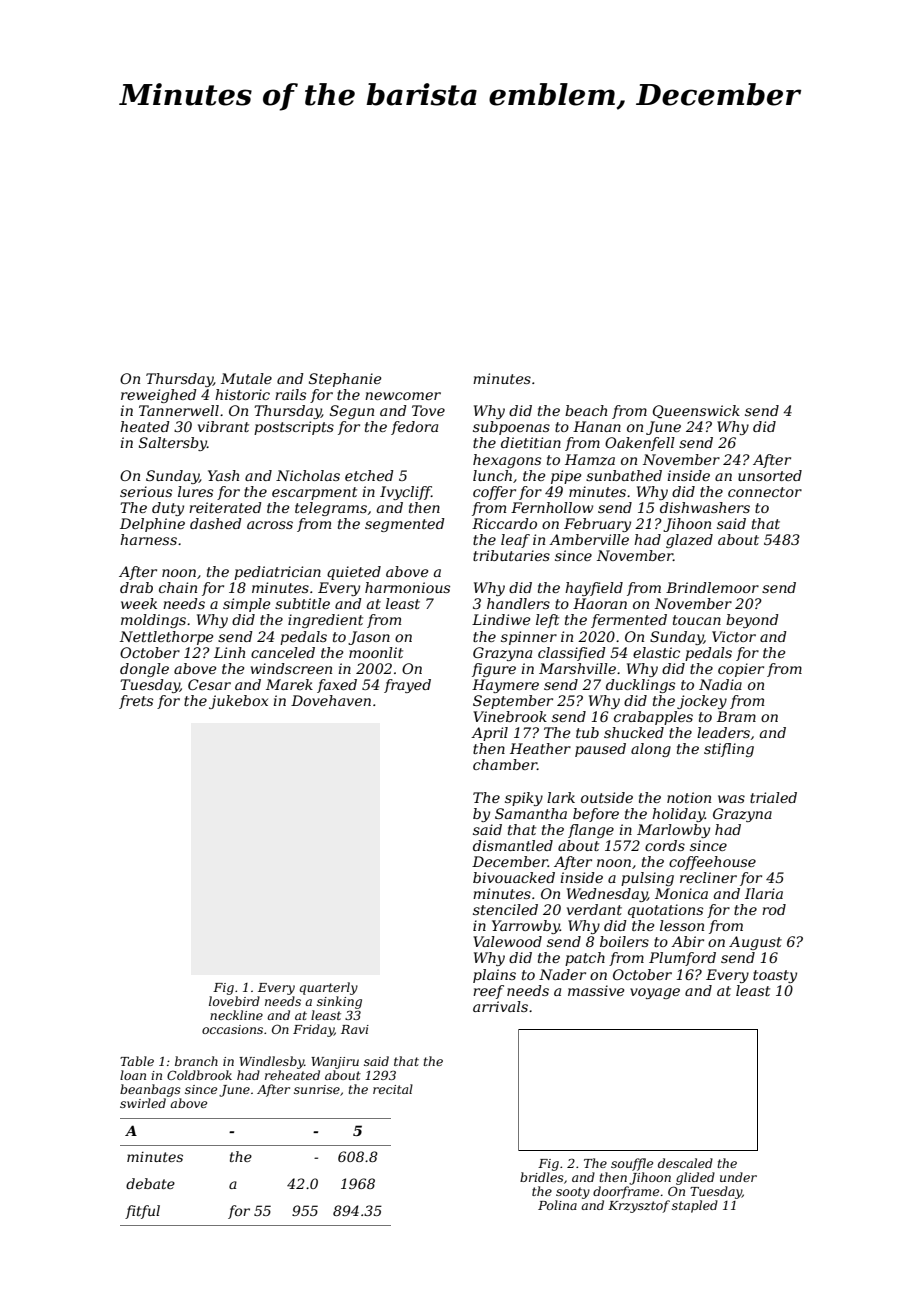 The image size is (924, 1308). What do you see at coordinates (678, 815) in the screenshot?
I see `holiday` at bounding box center [678, 815].
